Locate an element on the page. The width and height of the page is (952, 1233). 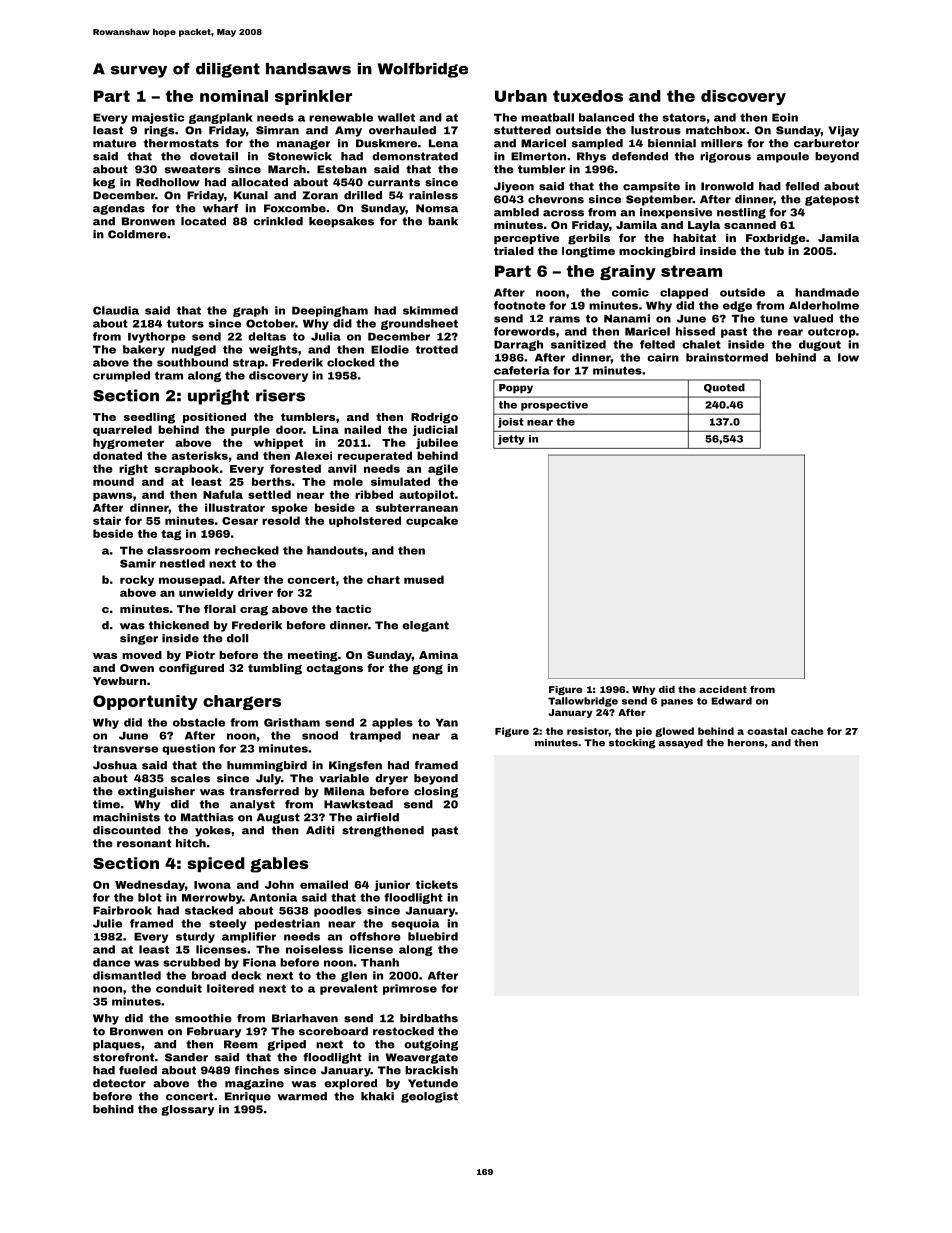
felted is located at coordinates (657, 344).
